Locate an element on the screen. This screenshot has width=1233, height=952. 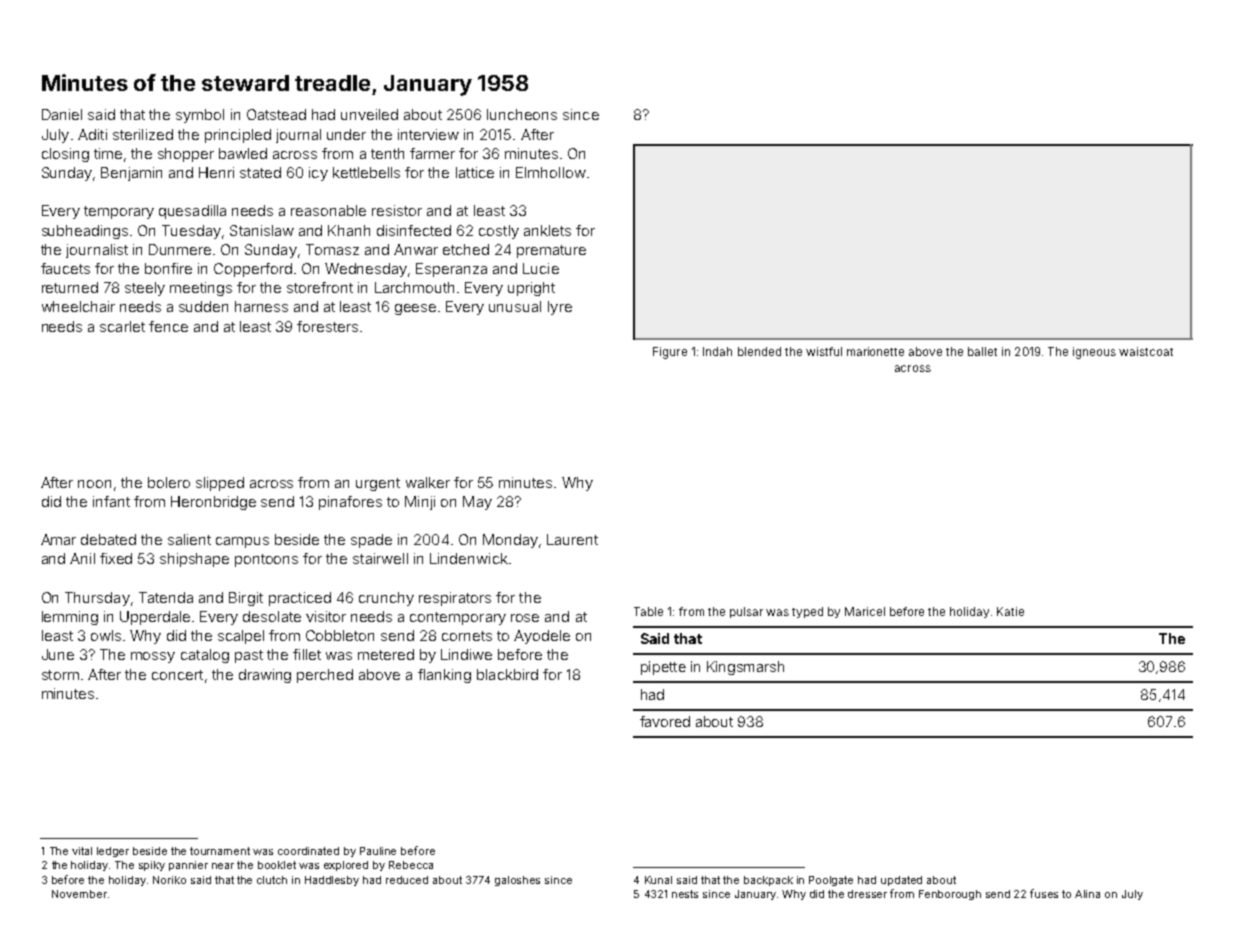
Daniel is located at coordinates (62, 114).
